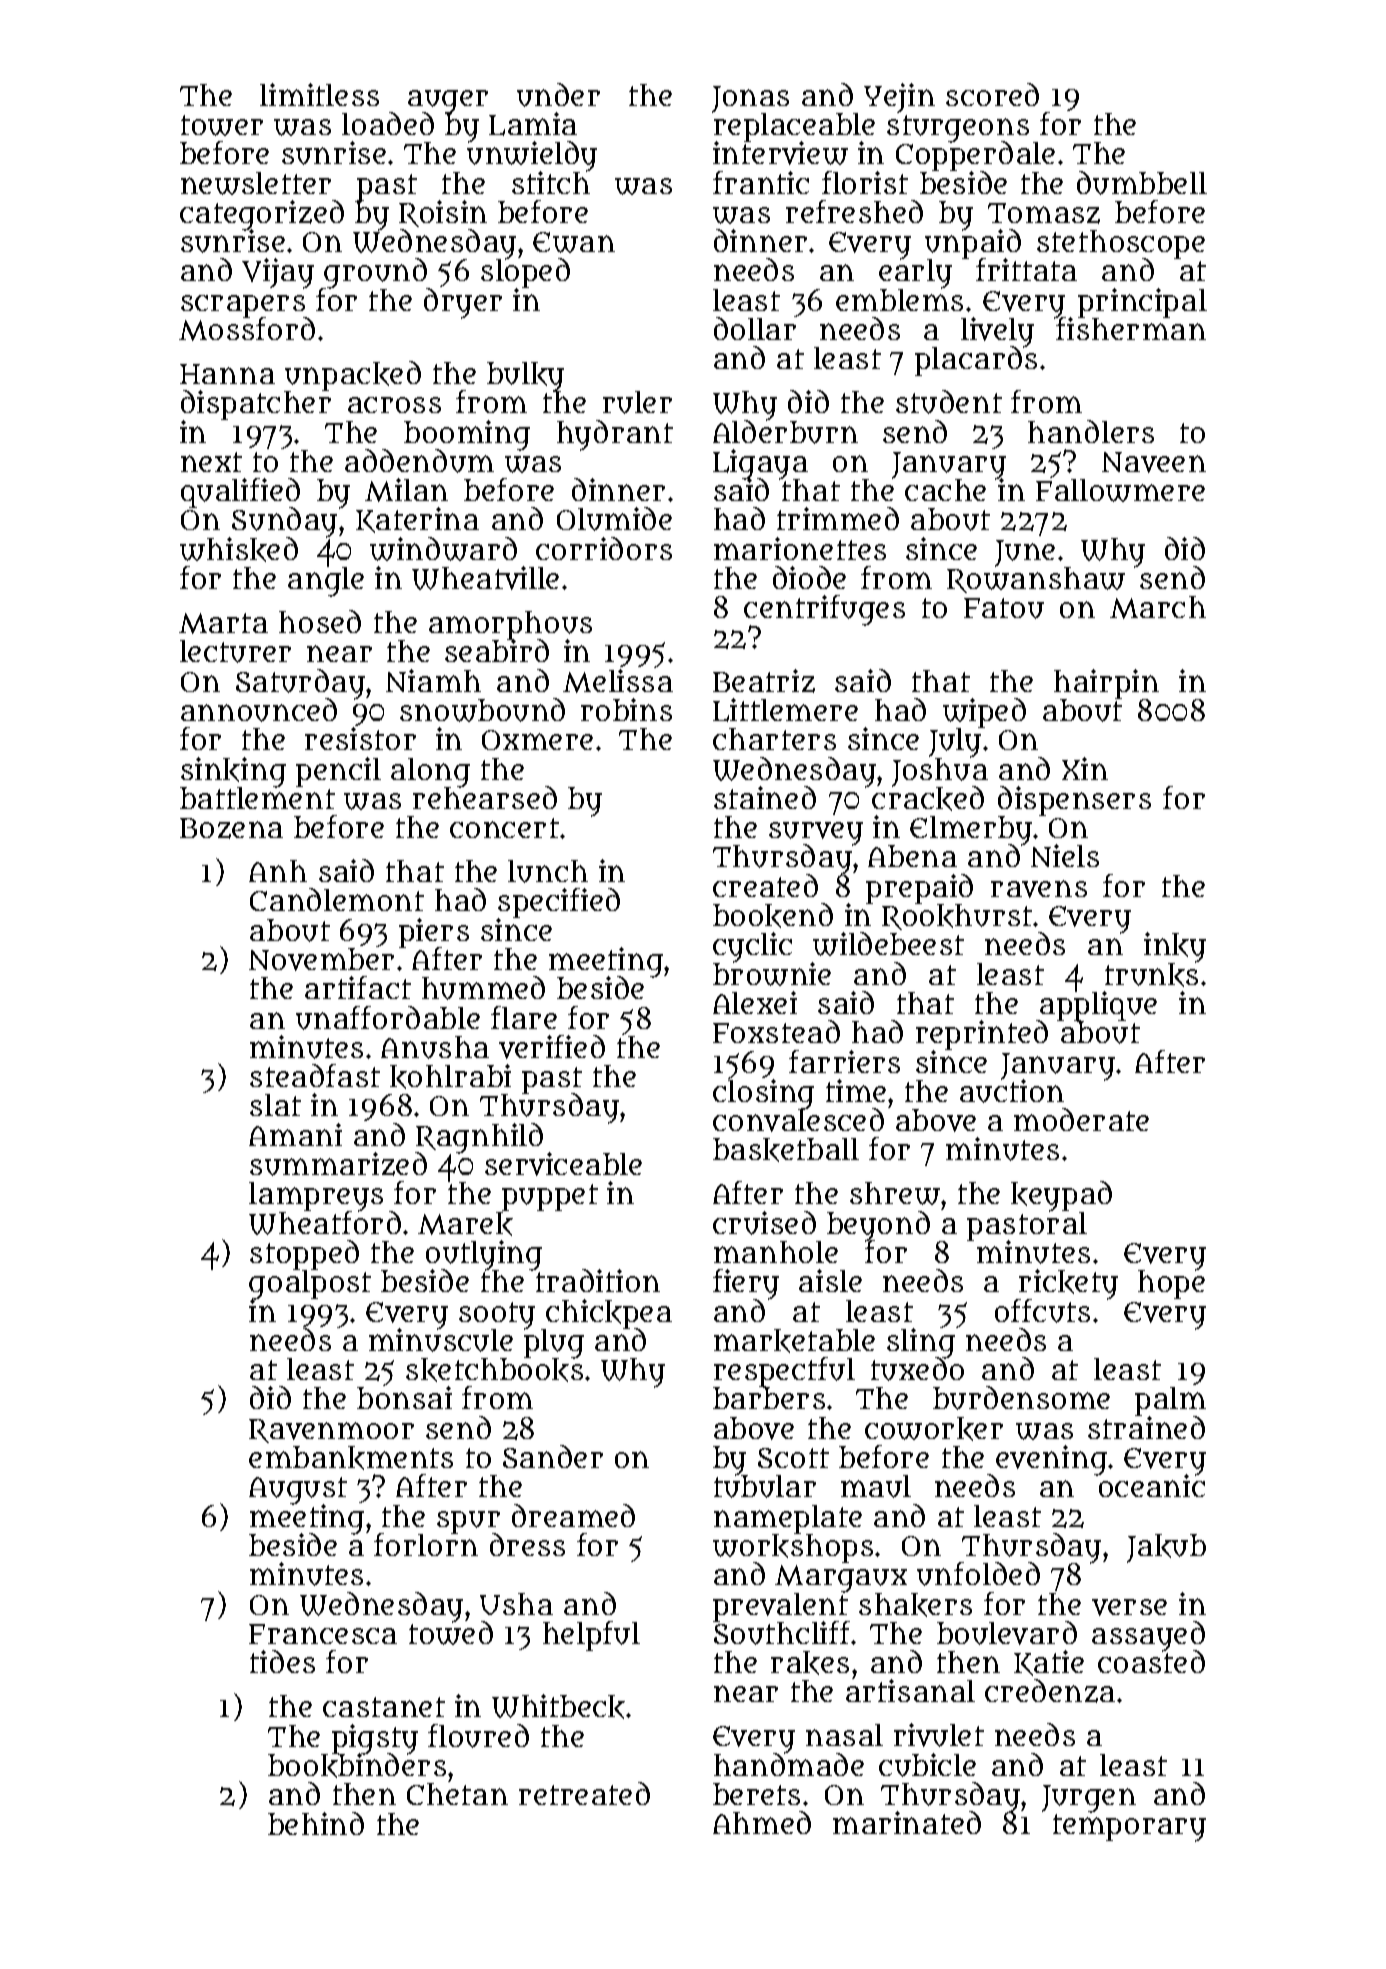 The width and height of the page is (1386, 1969). I want to click on stethoscope, so click(1121, 244).
